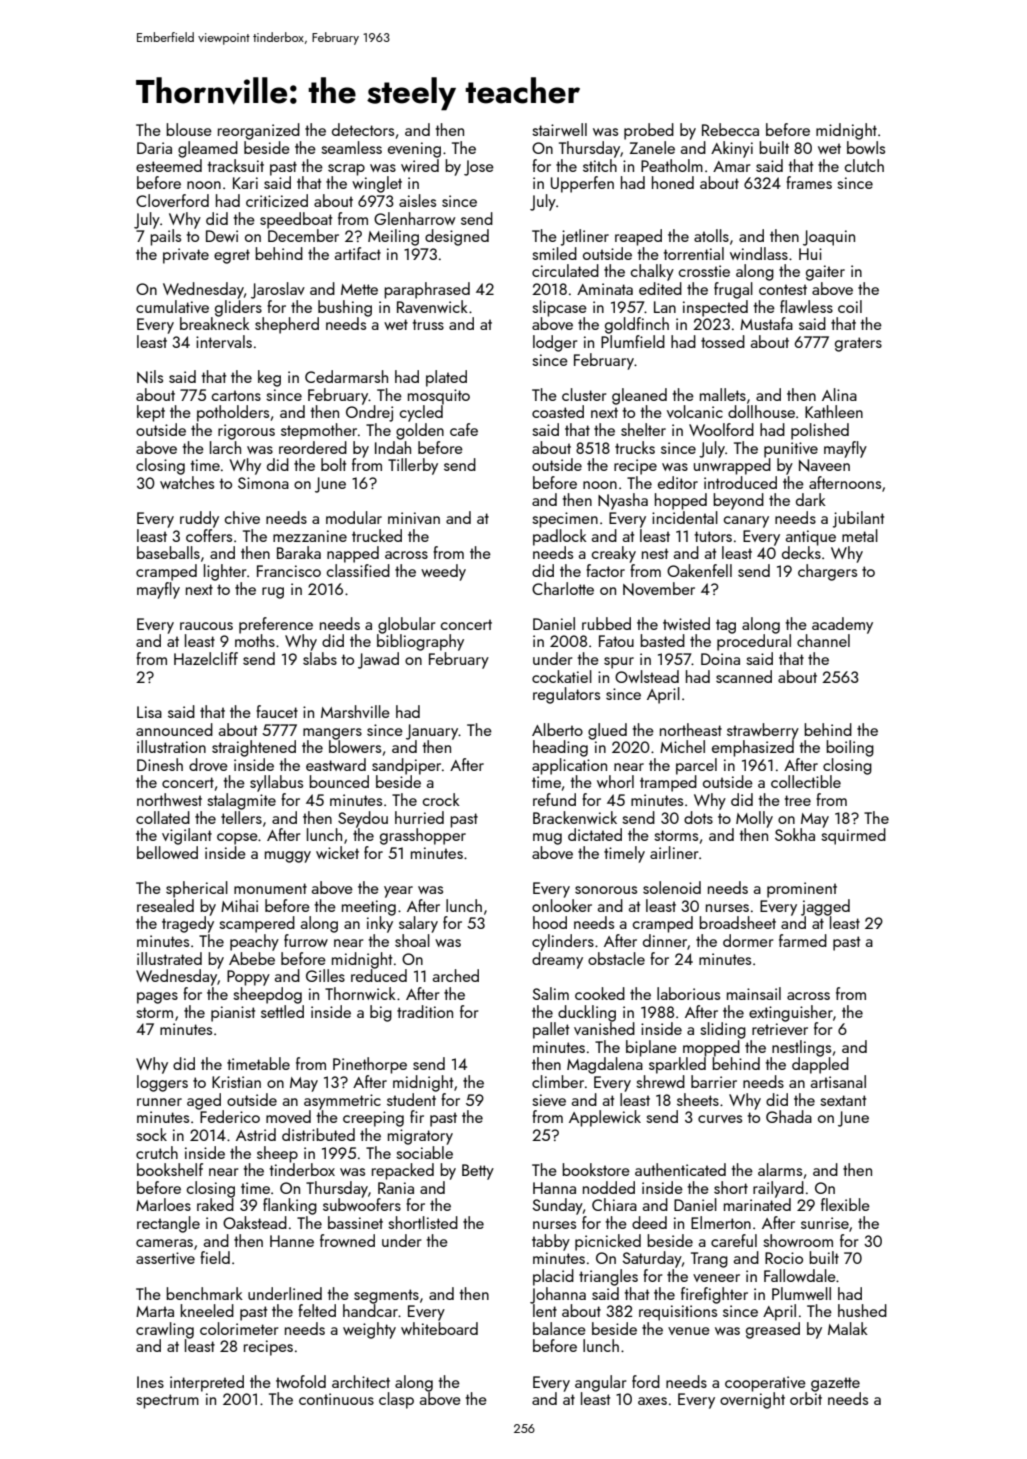  Describe the element at coordinates (842, 625) in the screenshot. I see `academy` at that location.
